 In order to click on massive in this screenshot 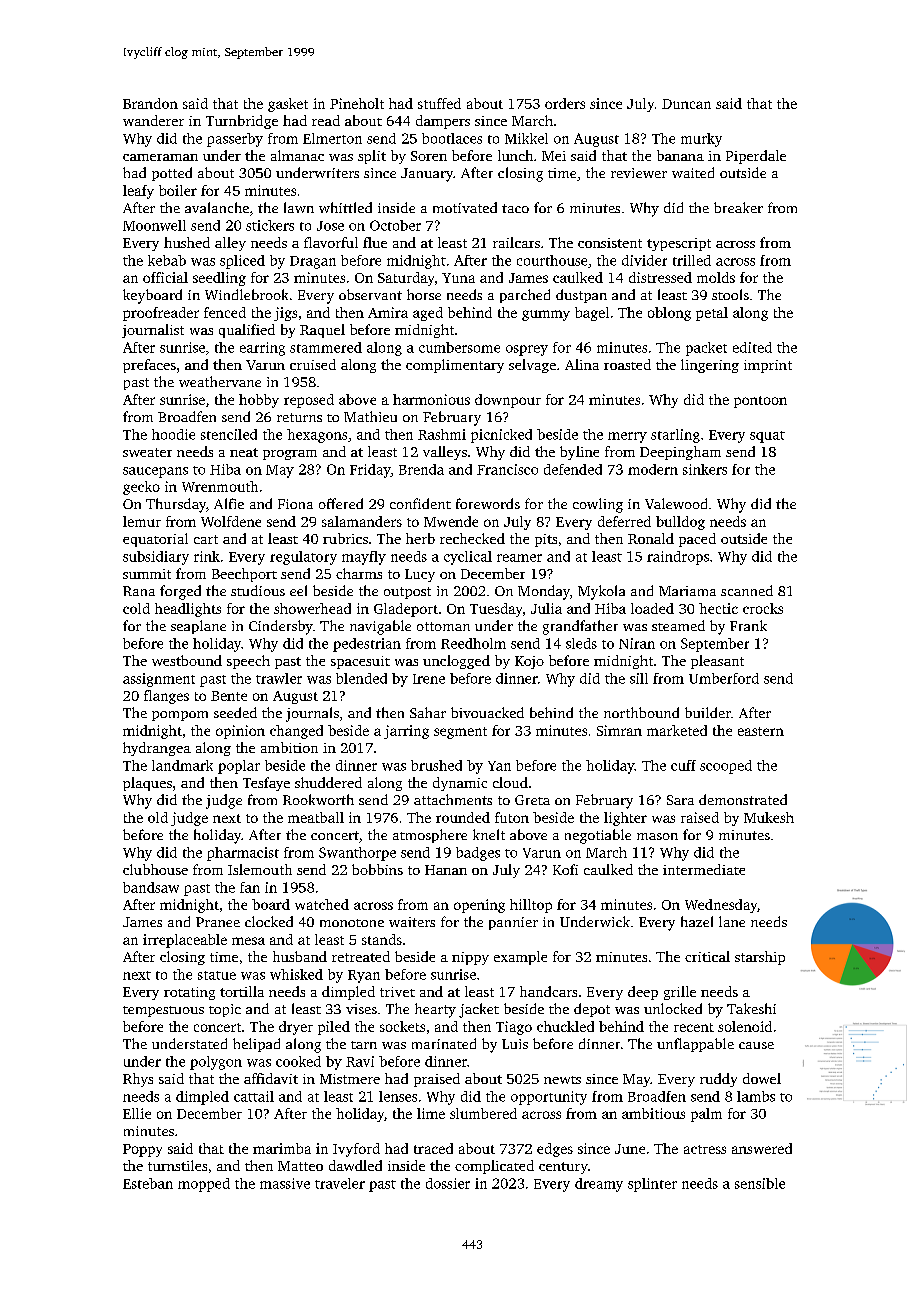, I will do `click(285, 1183)`.
